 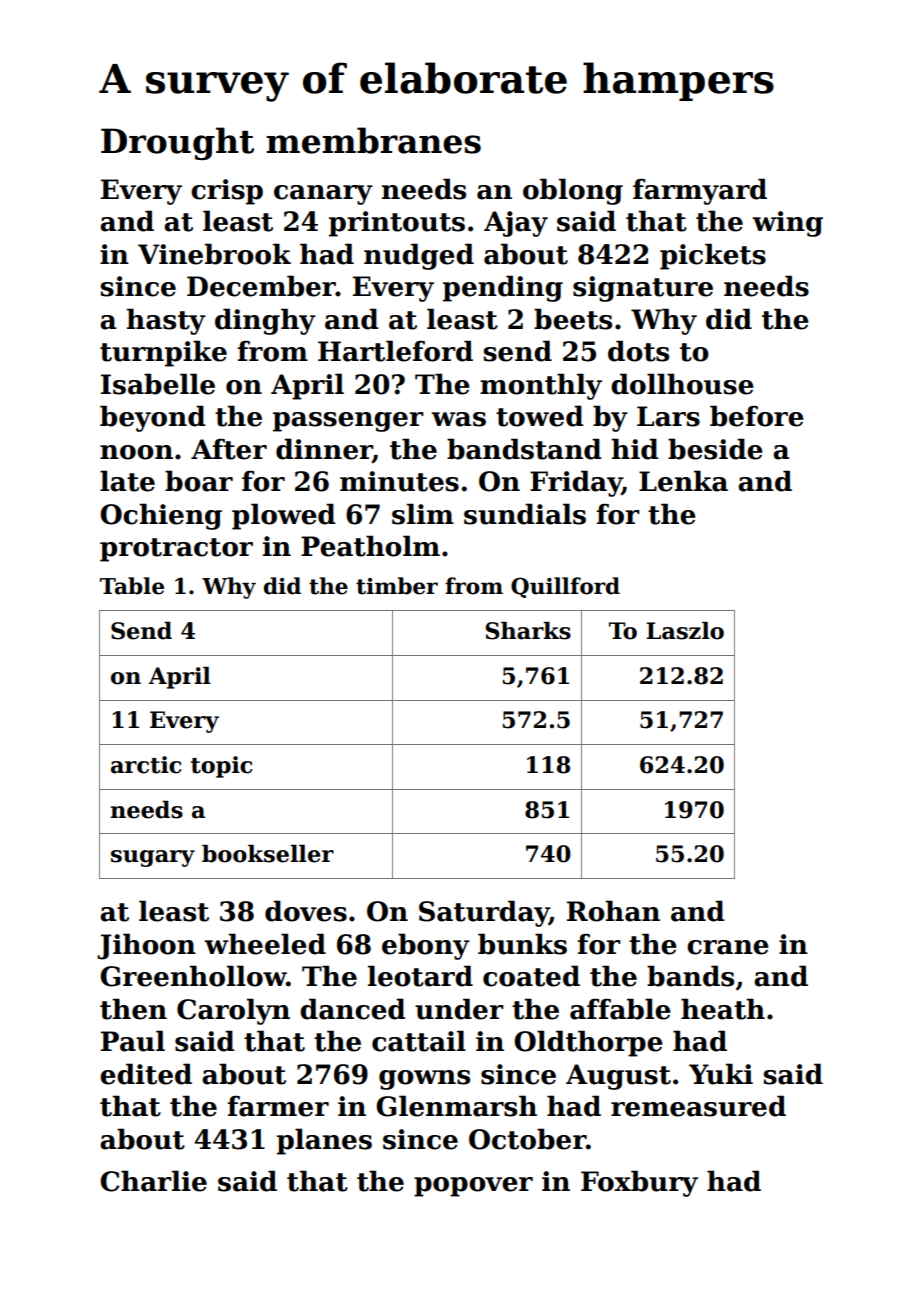 I want to click on Sharks, so click(x=528, y=631).
